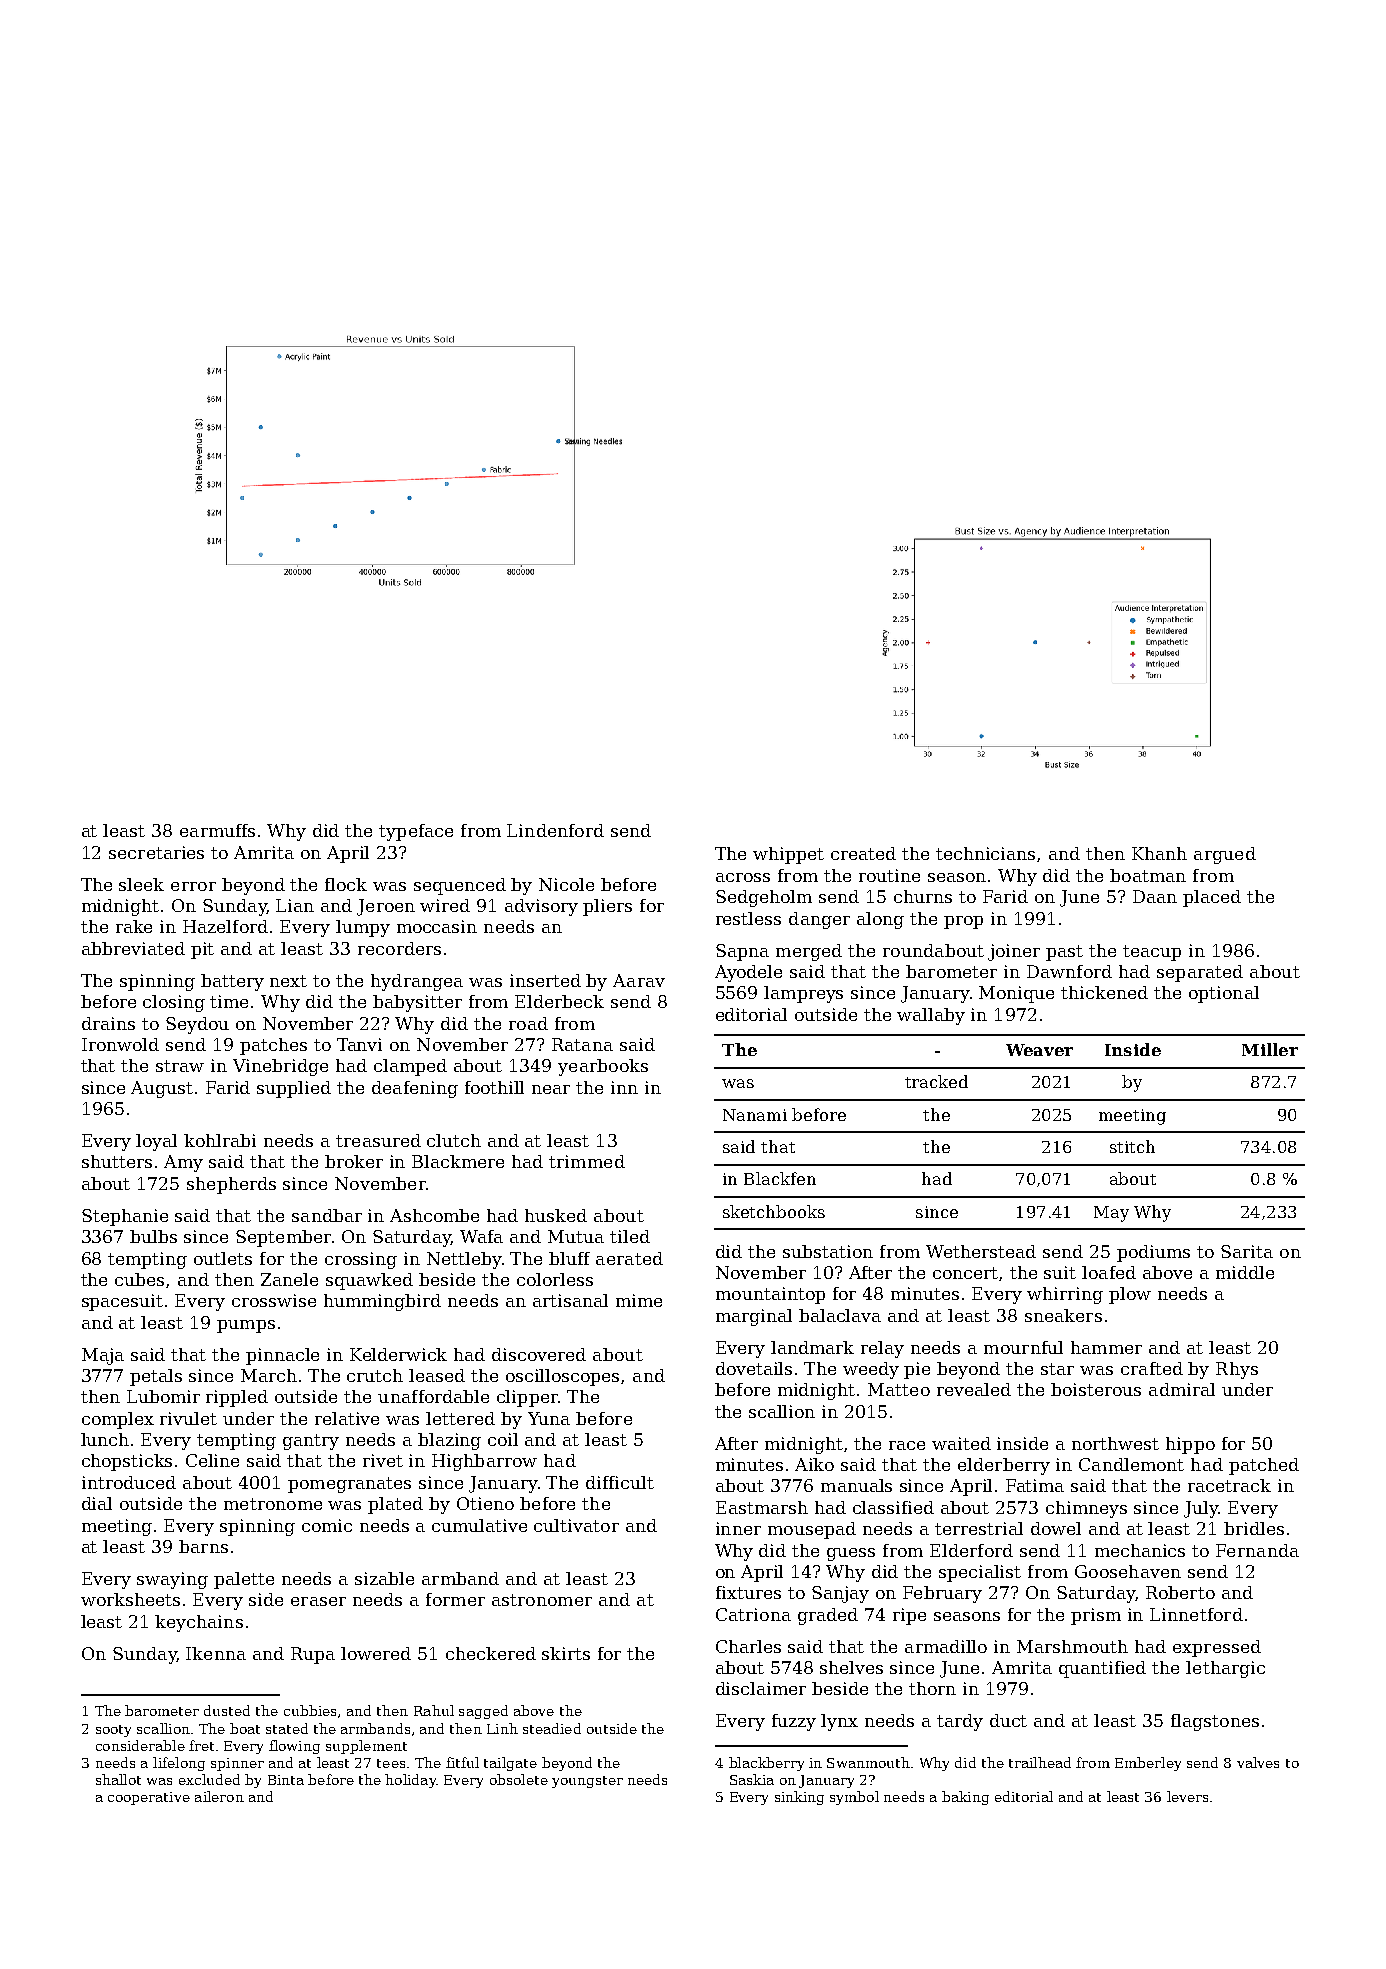  Describe the element at coordinates (985, 853) in the image. I see `technicians` at that location.
